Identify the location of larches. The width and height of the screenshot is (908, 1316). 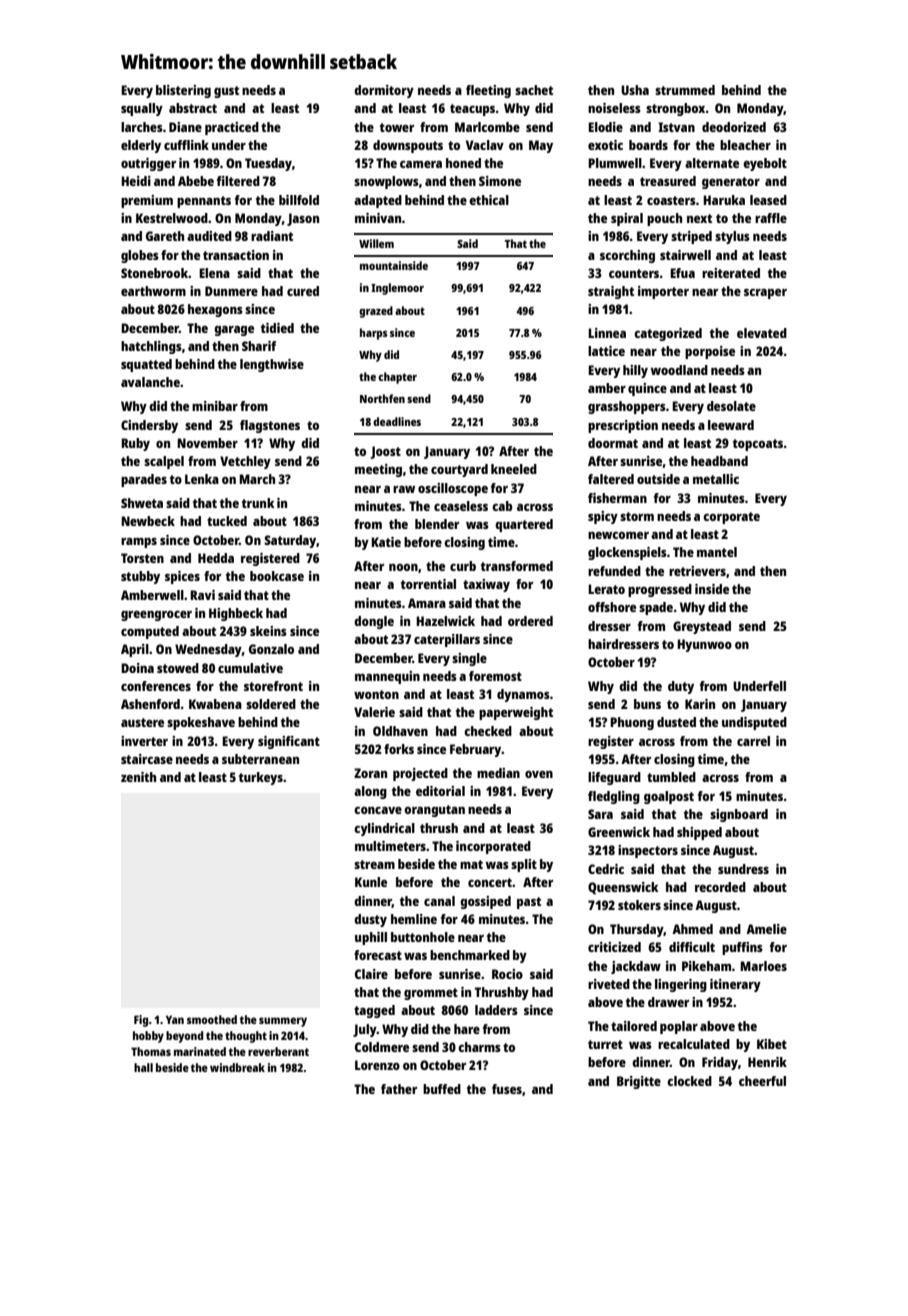
(142, 127).
